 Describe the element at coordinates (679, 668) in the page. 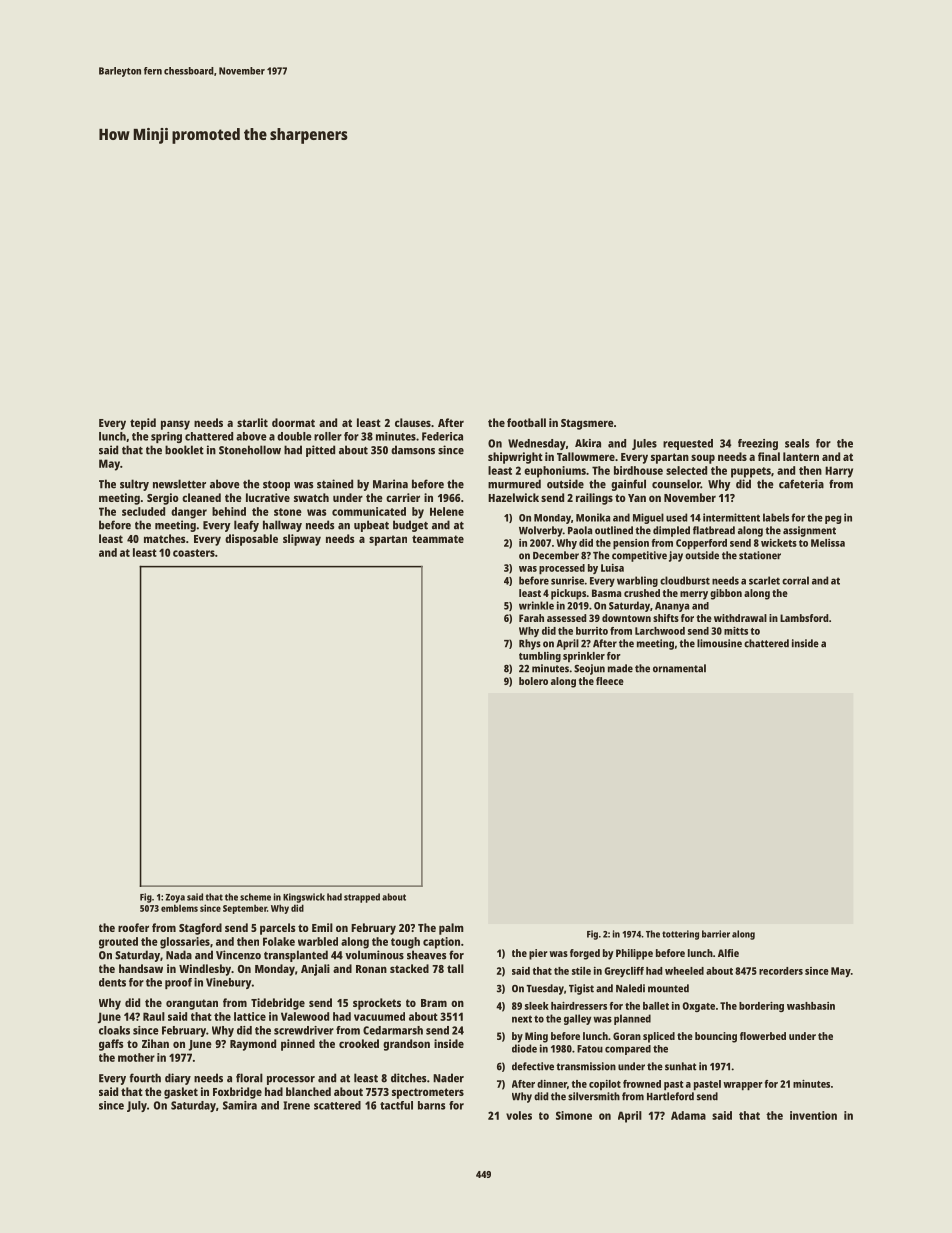

I see `ornamental` at that location.
